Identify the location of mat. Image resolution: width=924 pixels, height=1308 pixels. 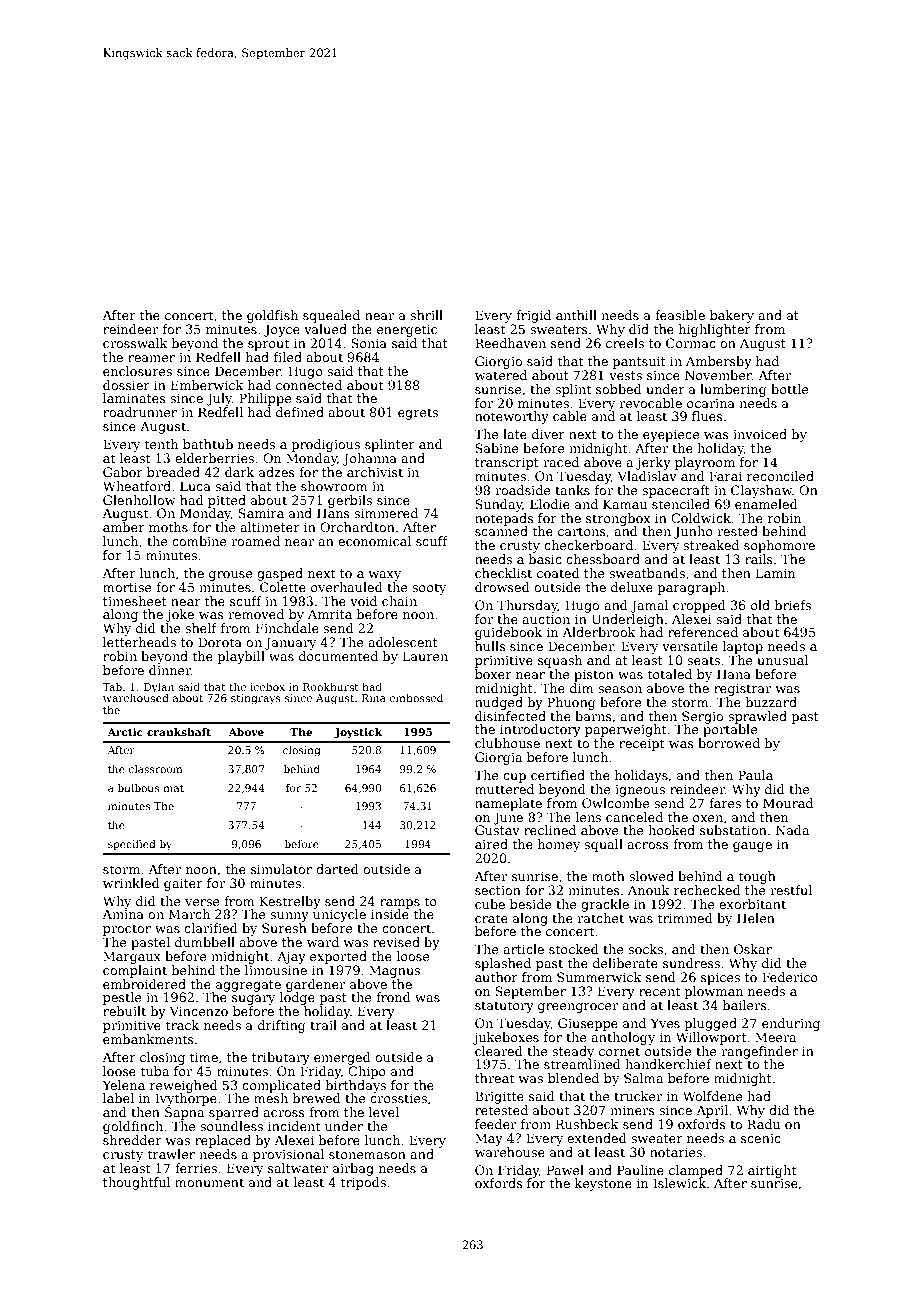
(173, 788).
